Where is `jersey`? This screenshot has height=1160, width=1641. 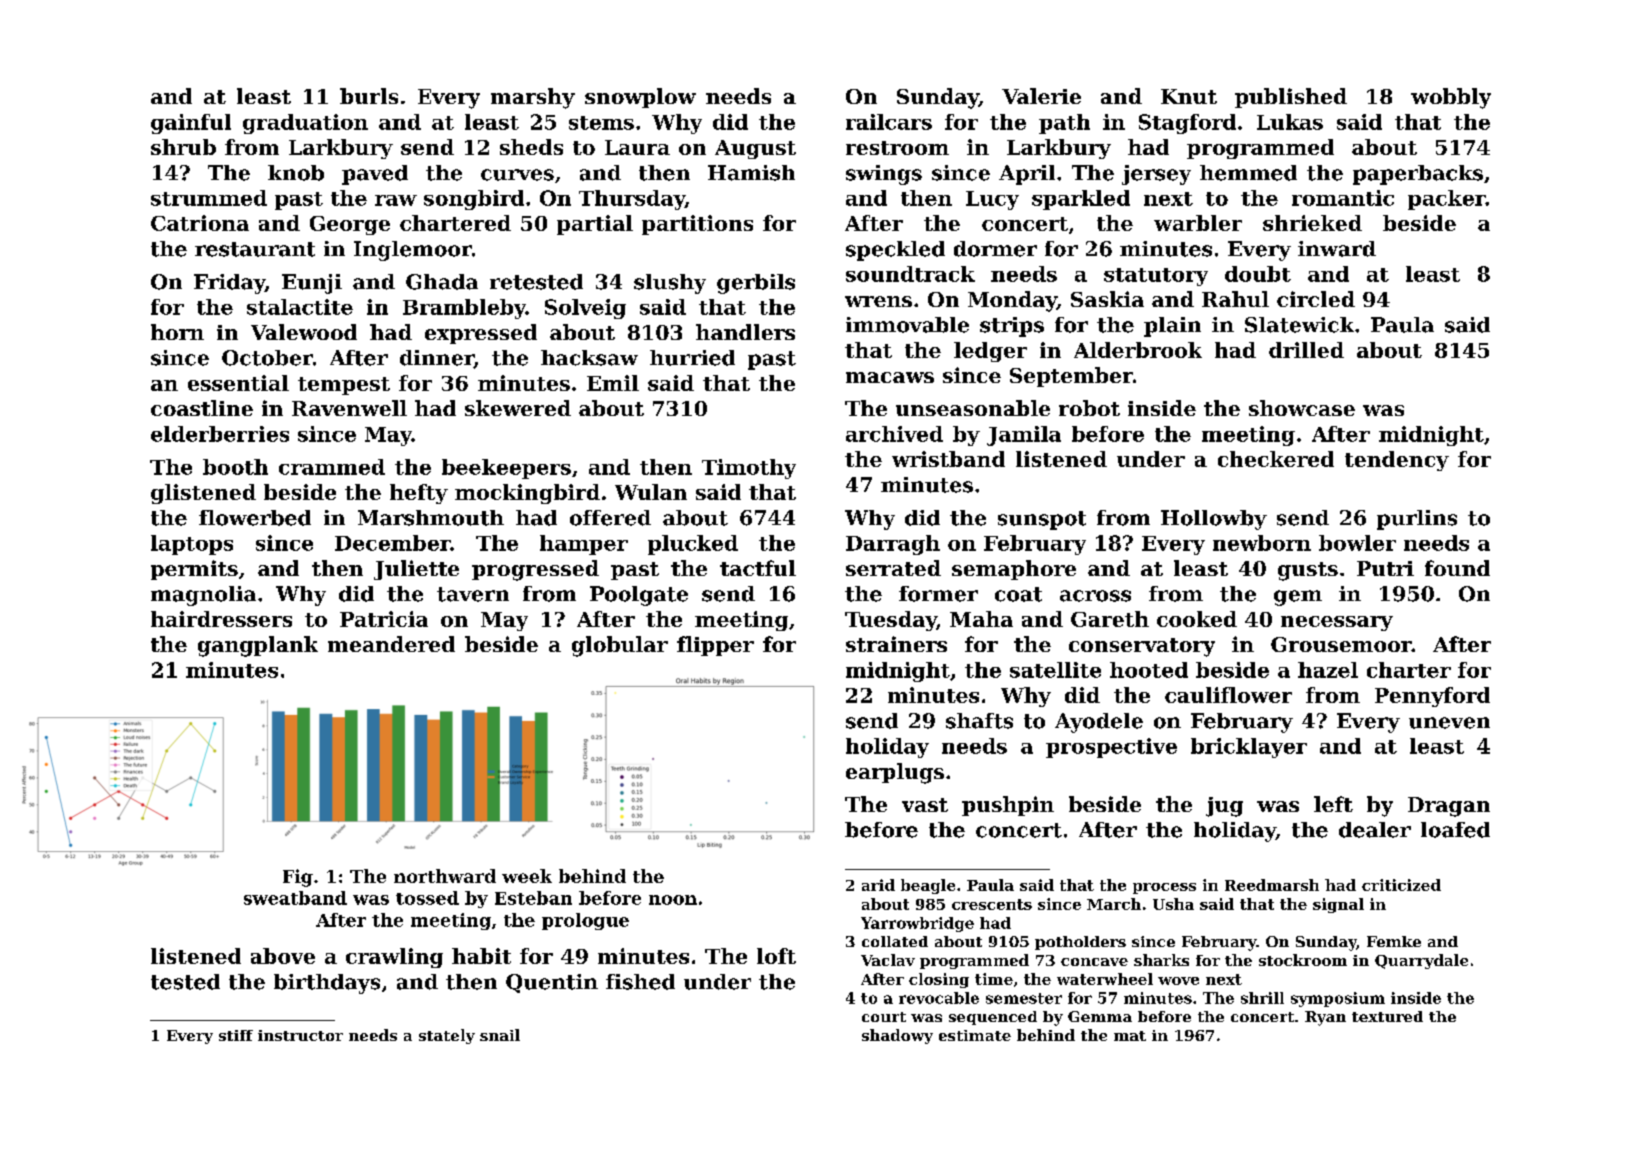
jersey is located at coordinates (1156, 175).
